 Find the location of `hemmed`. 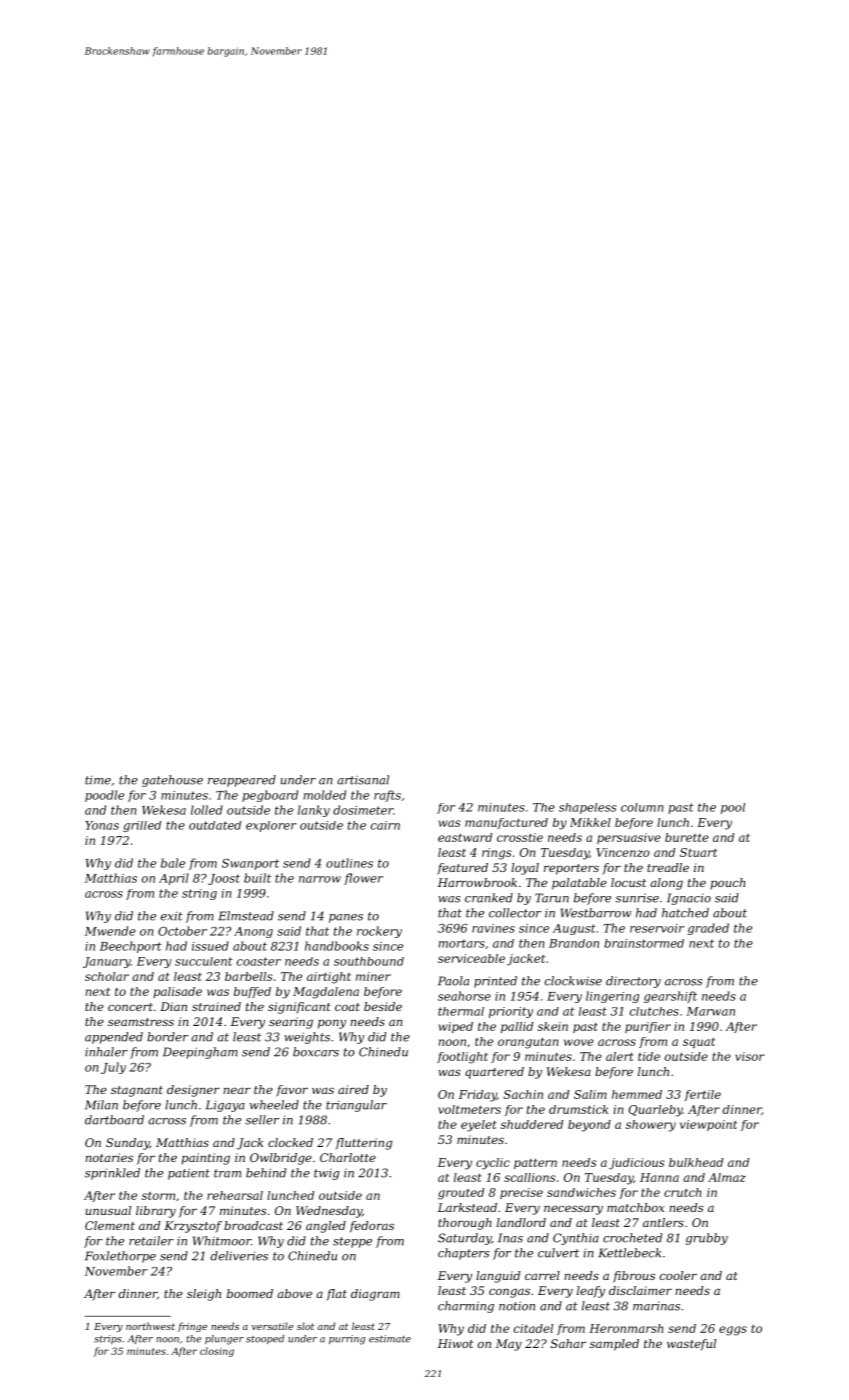

hemmed is located at coordinates (637, 1094).
